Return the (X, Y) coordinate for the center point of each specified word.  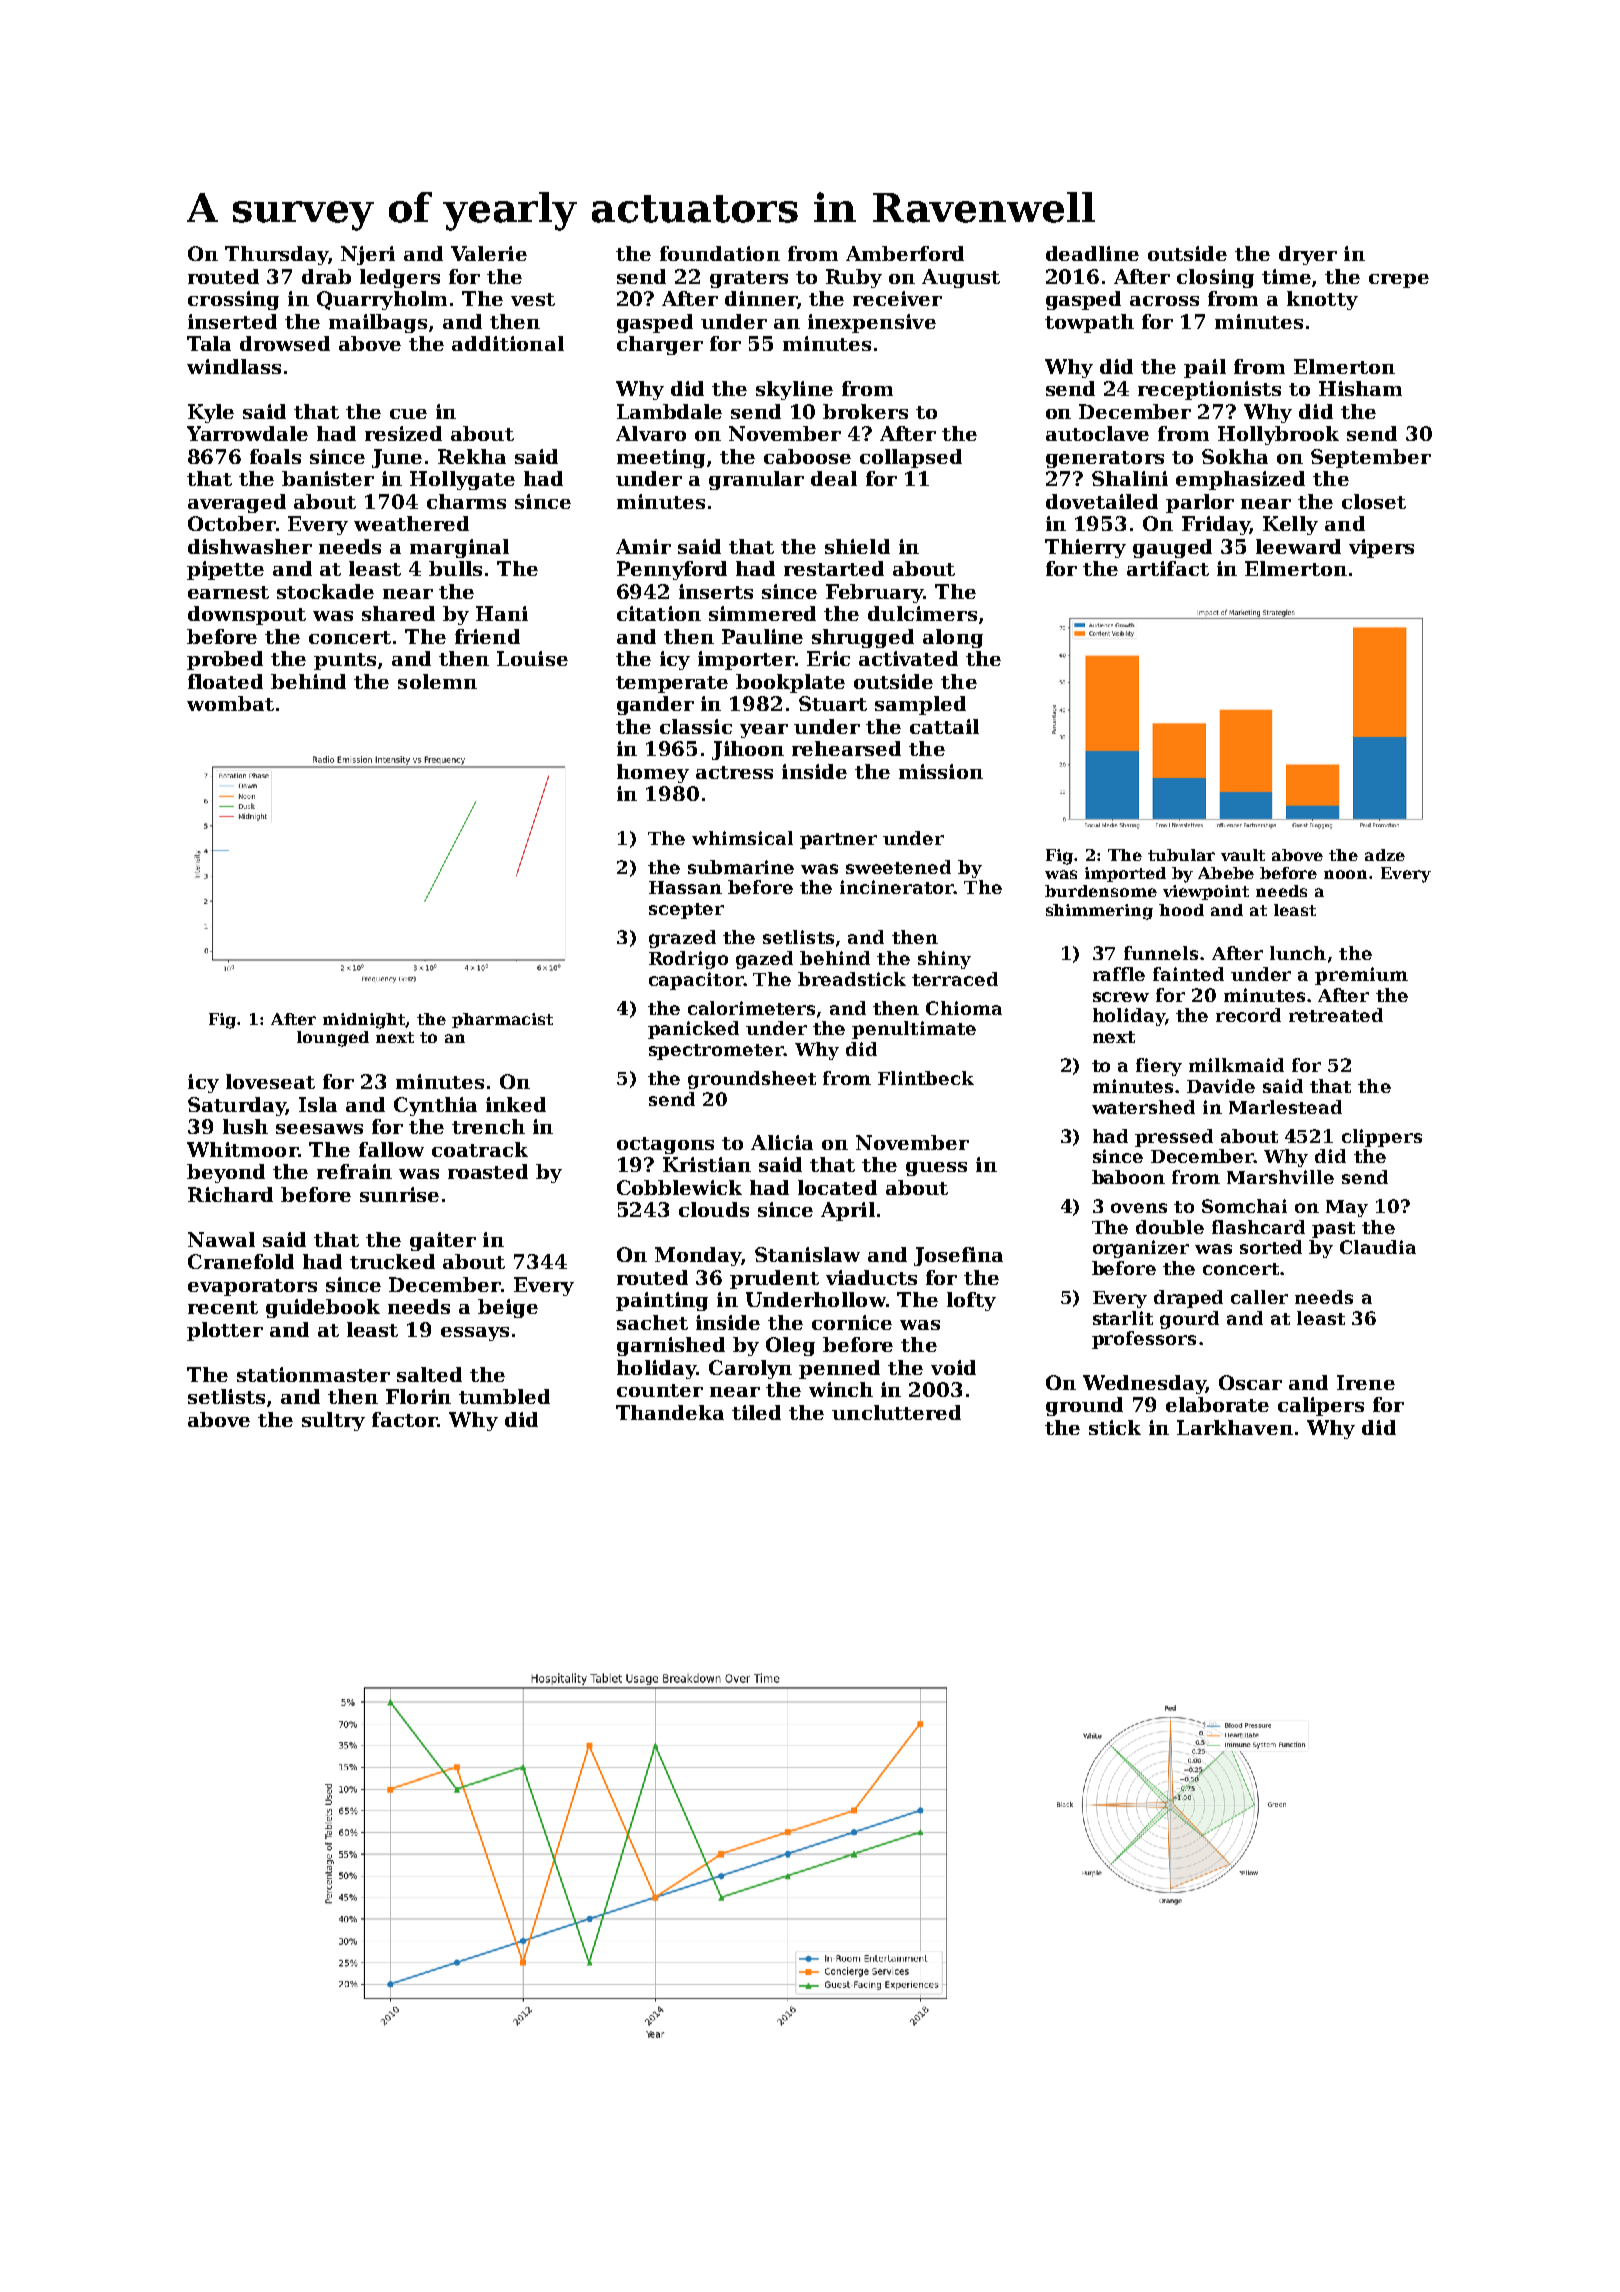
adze (1385, 855)
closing (1215, 278)
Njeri (368, 255)
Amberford (905, 253)
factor (404, 1419)
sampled (920, 705)
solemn (437, 681)
